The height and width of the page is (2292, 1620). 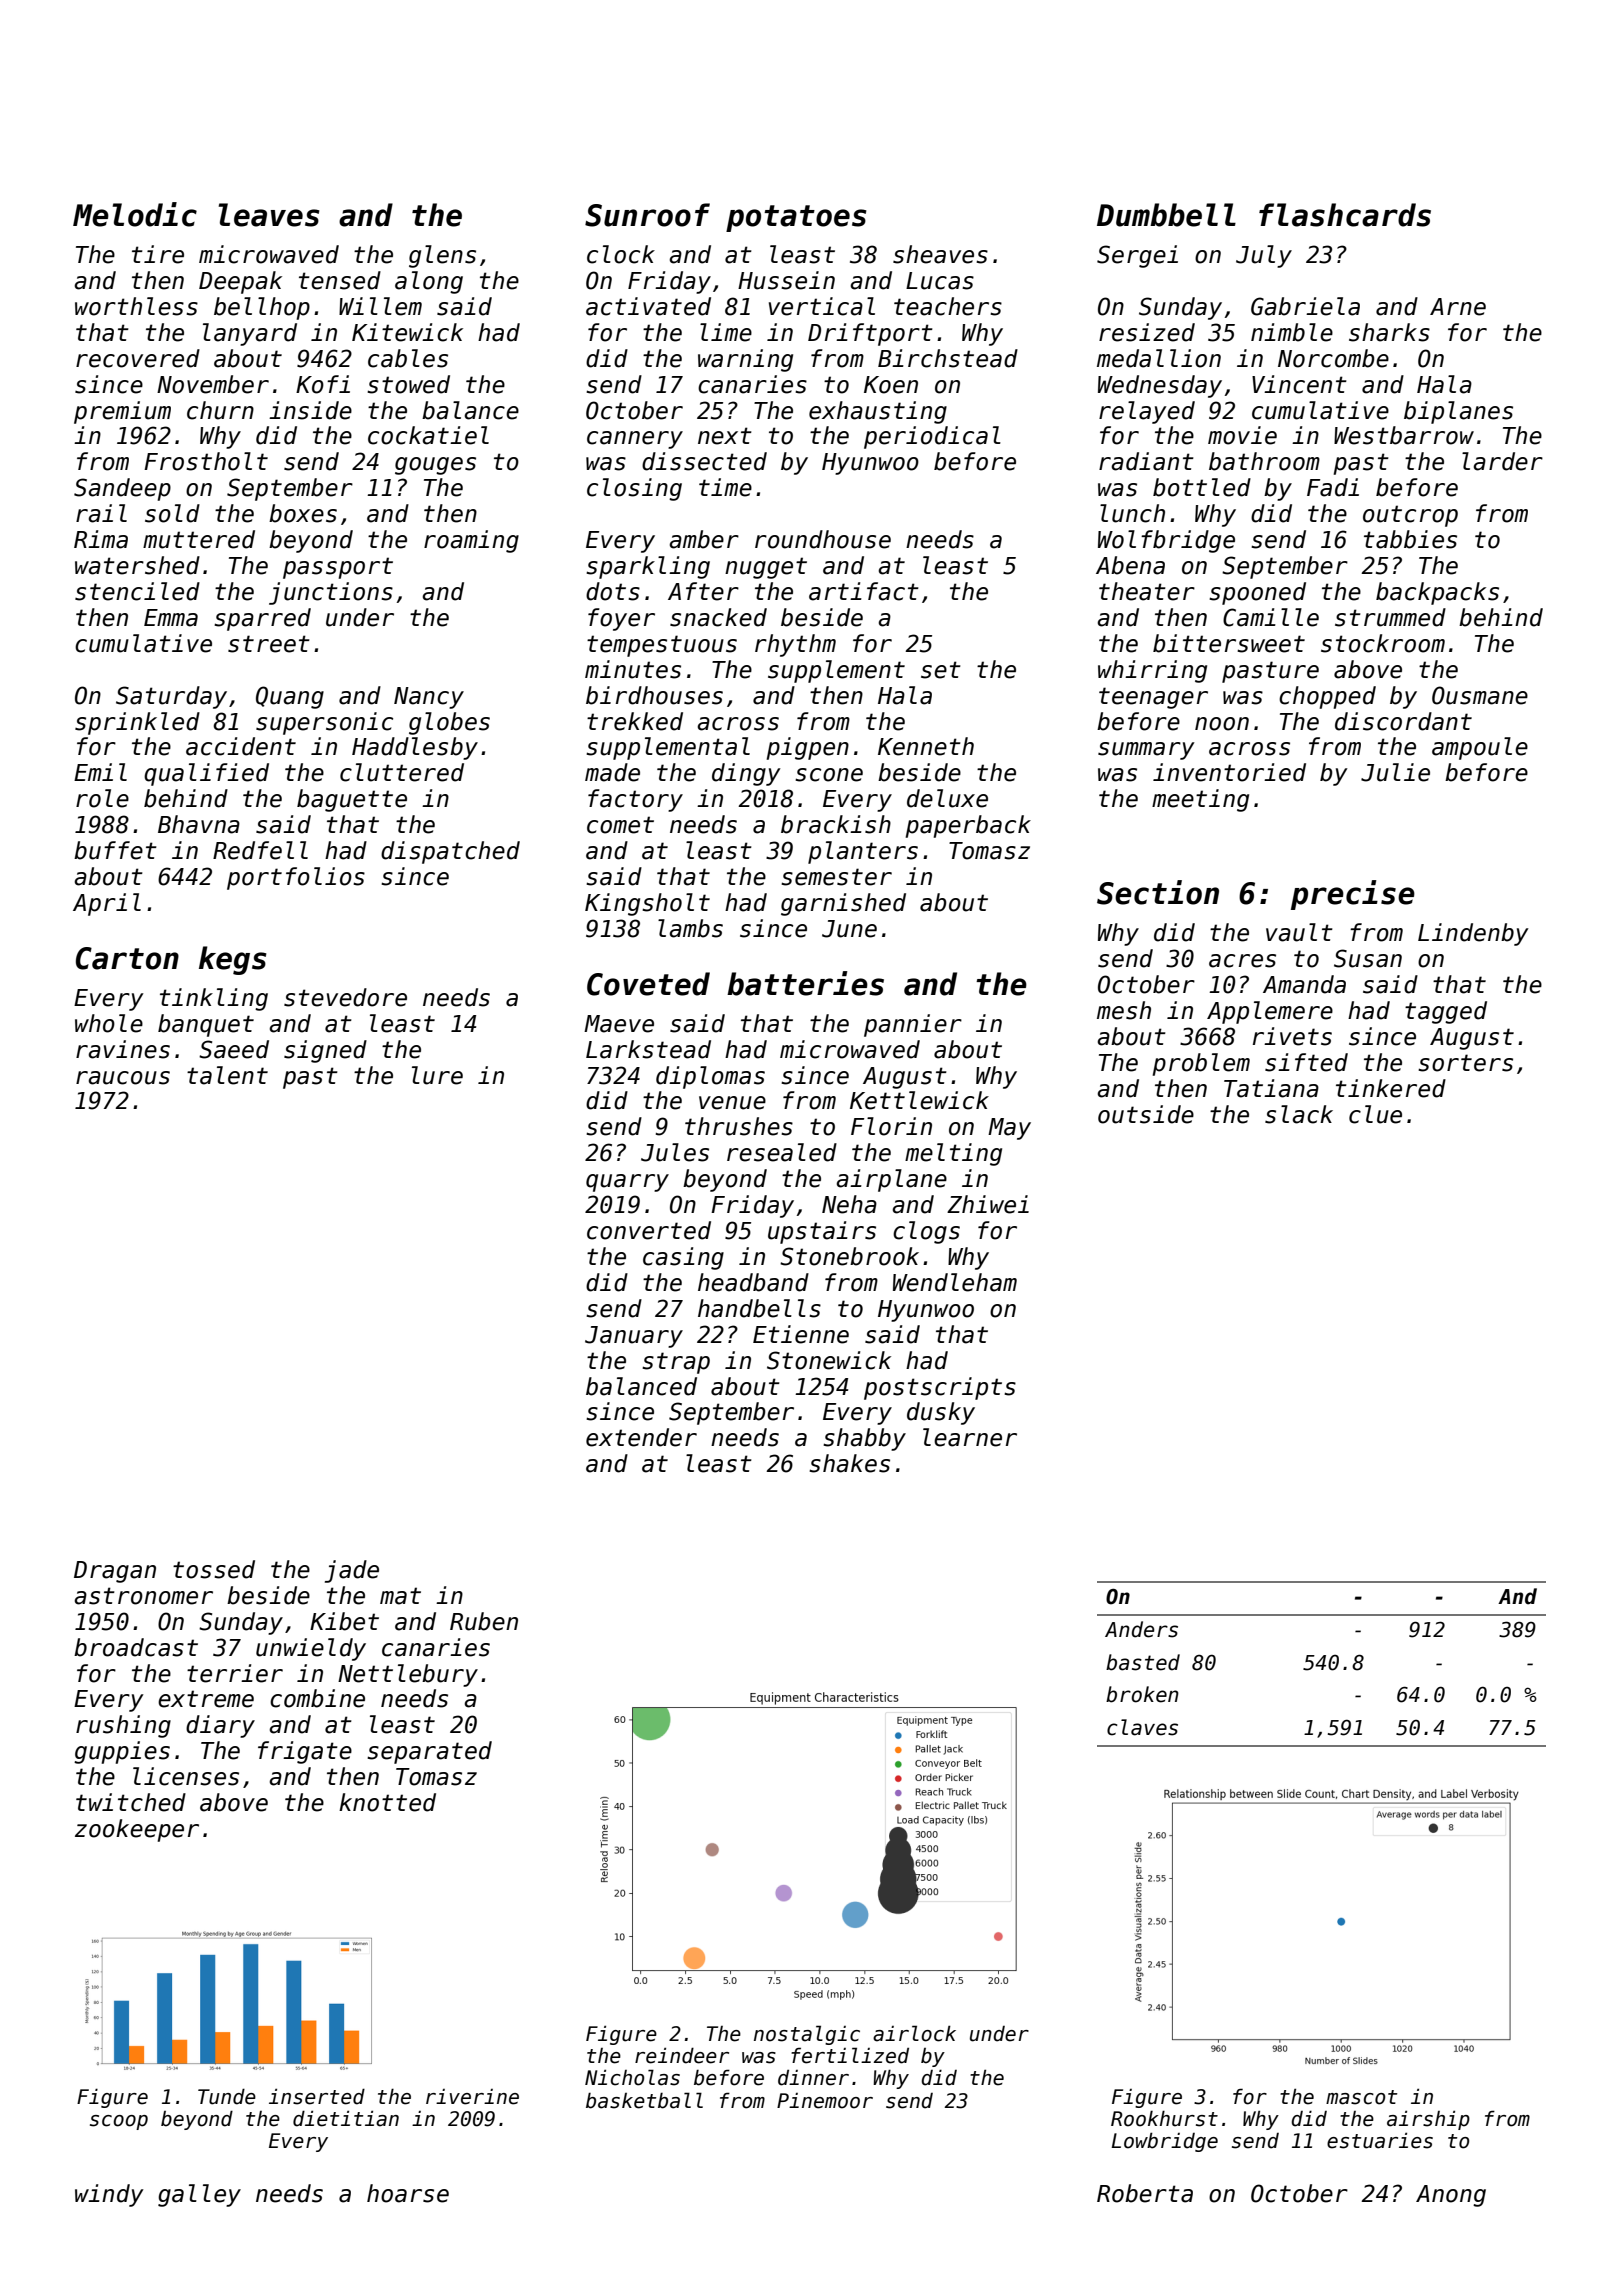 What do you see at coordinates (1146, 461) in the page?
I see `radiant` at bounding box center [1146, 461].
